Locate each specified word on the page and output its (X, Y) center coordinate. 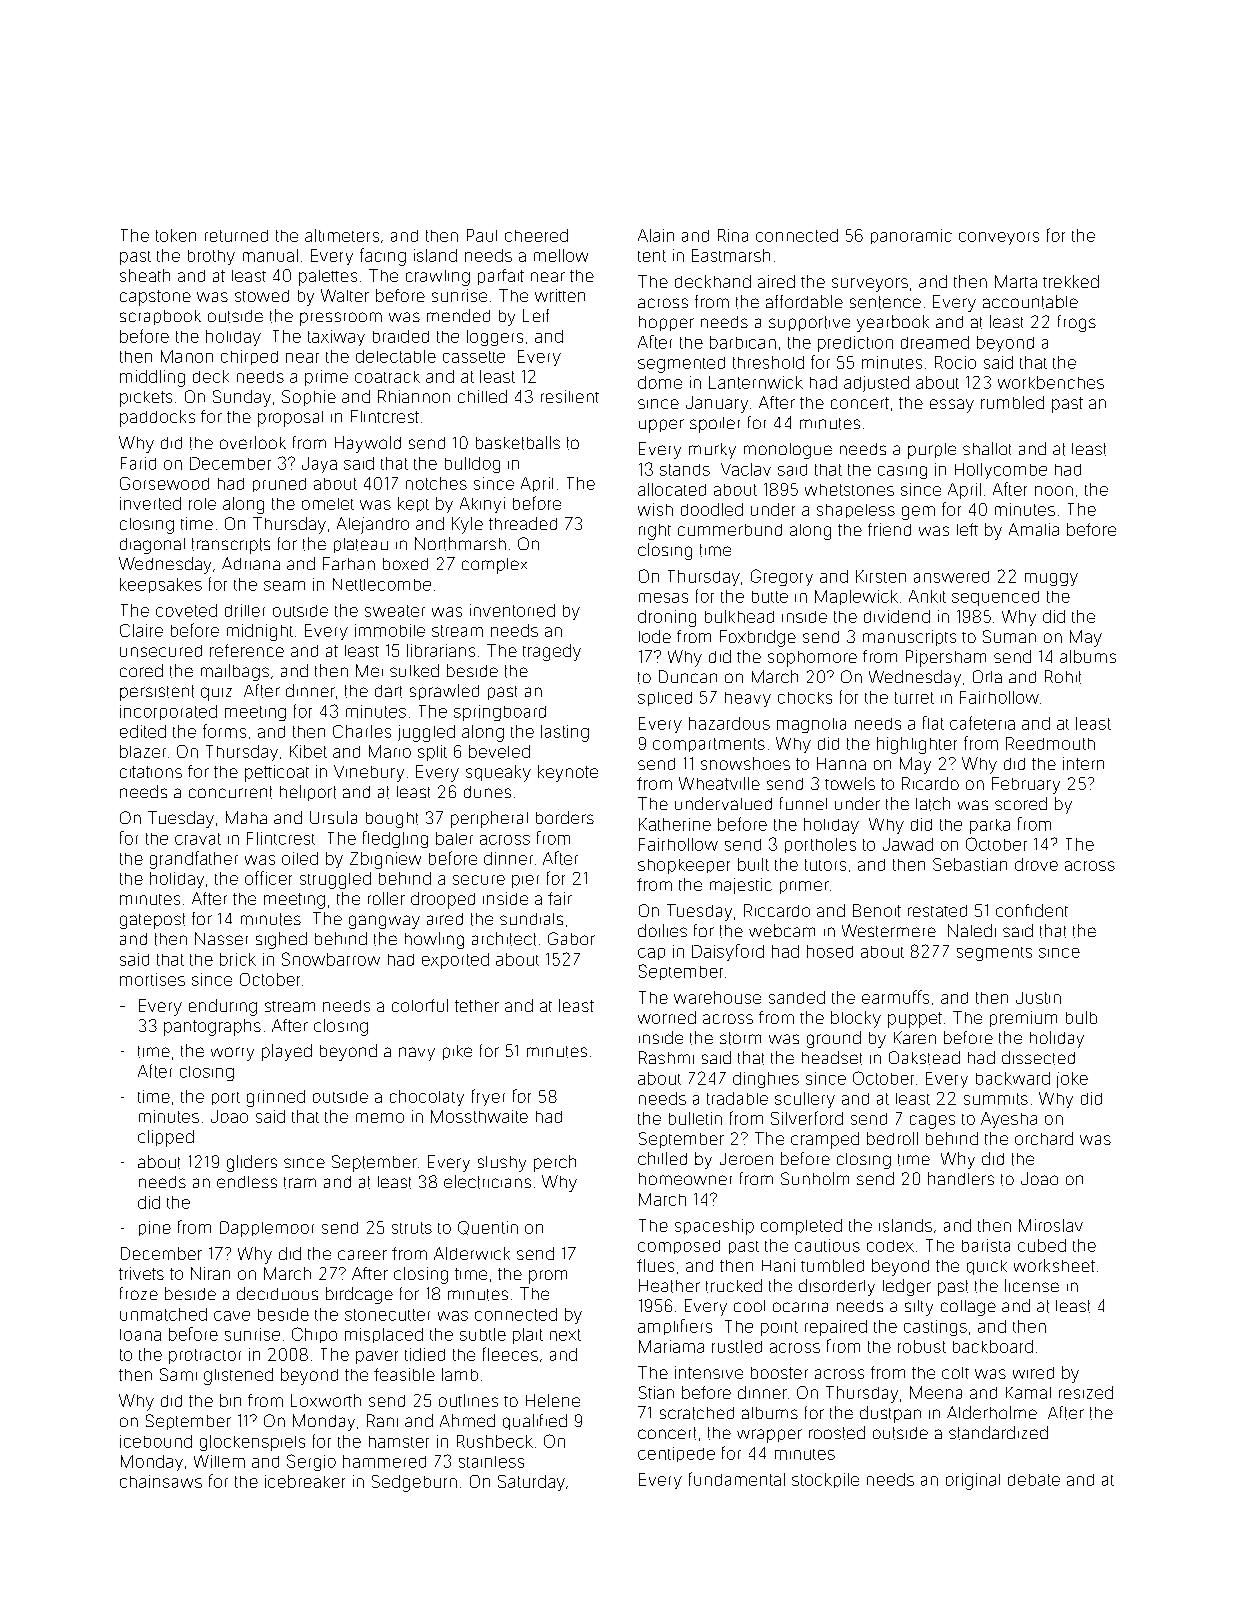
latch (933, 804)
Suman (1009, 636)
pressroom (341, 319)
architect (504, 939)
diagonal (152, 546)
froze (139, 1293)
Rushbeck (495, 1441)
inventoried (512, 610)
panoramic (911, 236)
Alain (656, 235)
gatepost (152, 921)
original (973, 1481)
